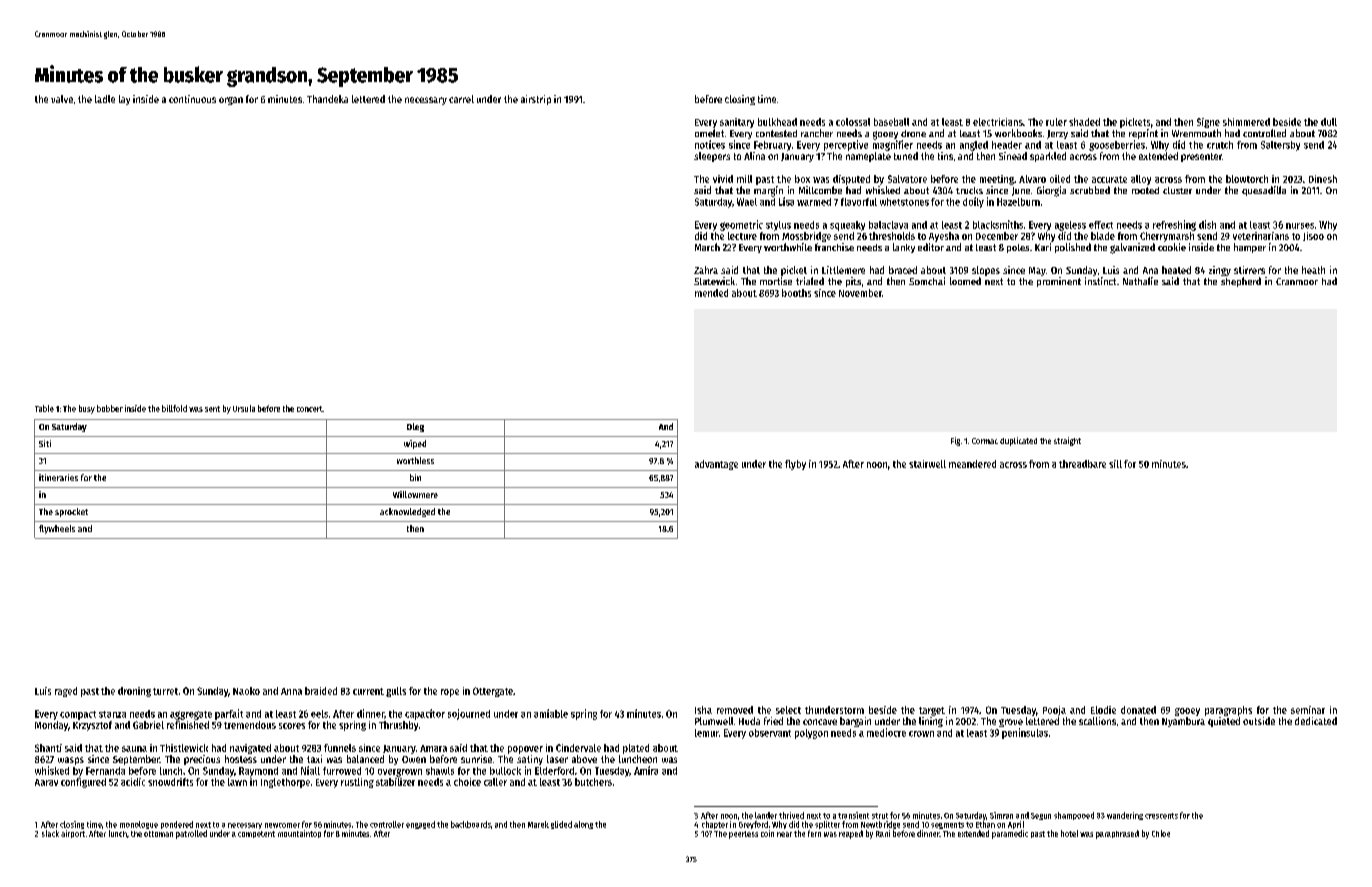  Describe the element at coordinates (62, 99) in the image. I see `valve` at that location.
